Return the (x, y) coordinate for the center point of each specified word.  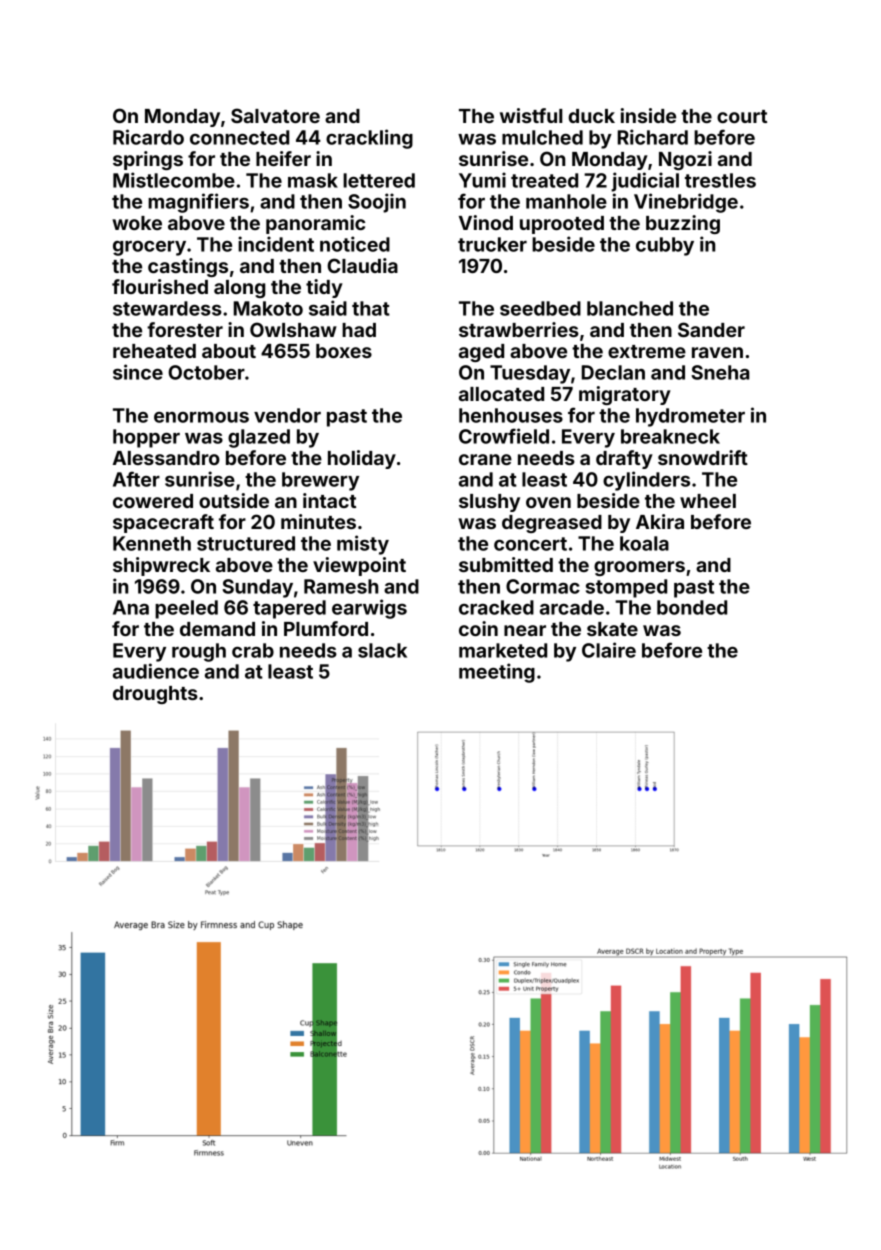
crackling (369, 139)
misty (363, 545)
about (229, 351)
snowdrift (703, 457)
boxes (344, 351)
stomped (626, 588)
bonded (692, 607)
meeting (497, 673)
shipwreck (161, 566)
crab (253, 650)
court (742, 116)
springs (148, 160)
